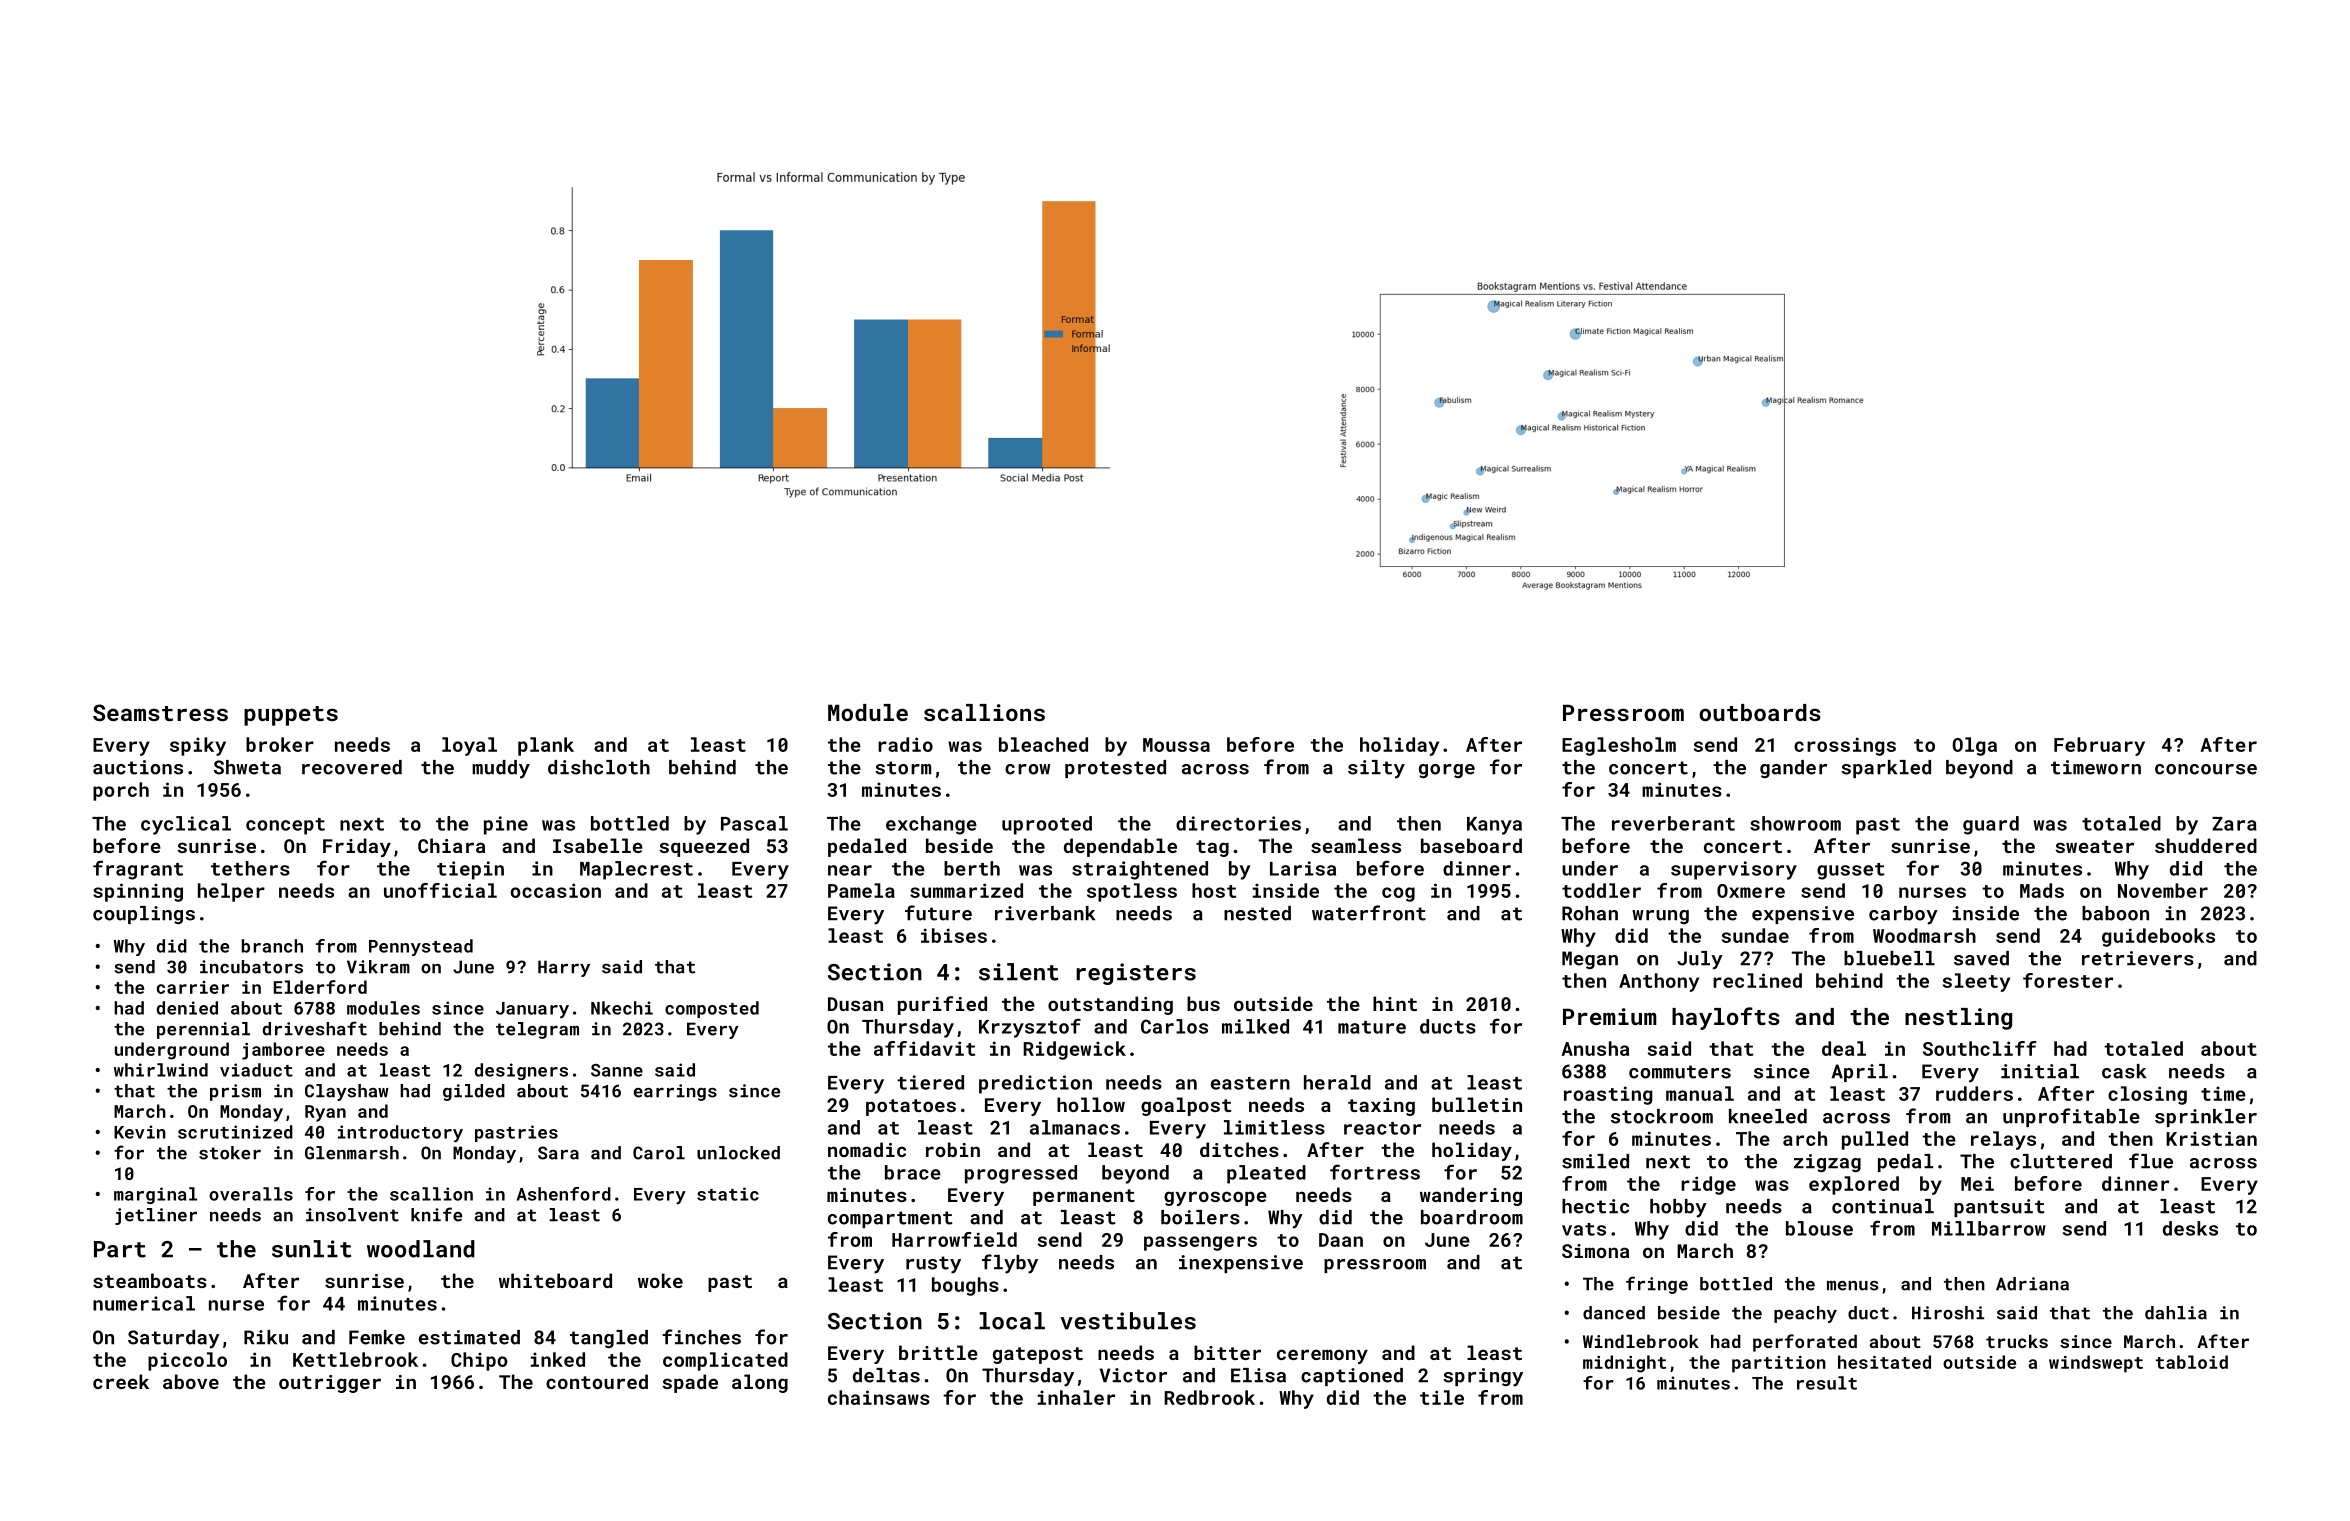  Describe the element at coordinates (1447, 771) in the document. I see `gorge` at that location.
